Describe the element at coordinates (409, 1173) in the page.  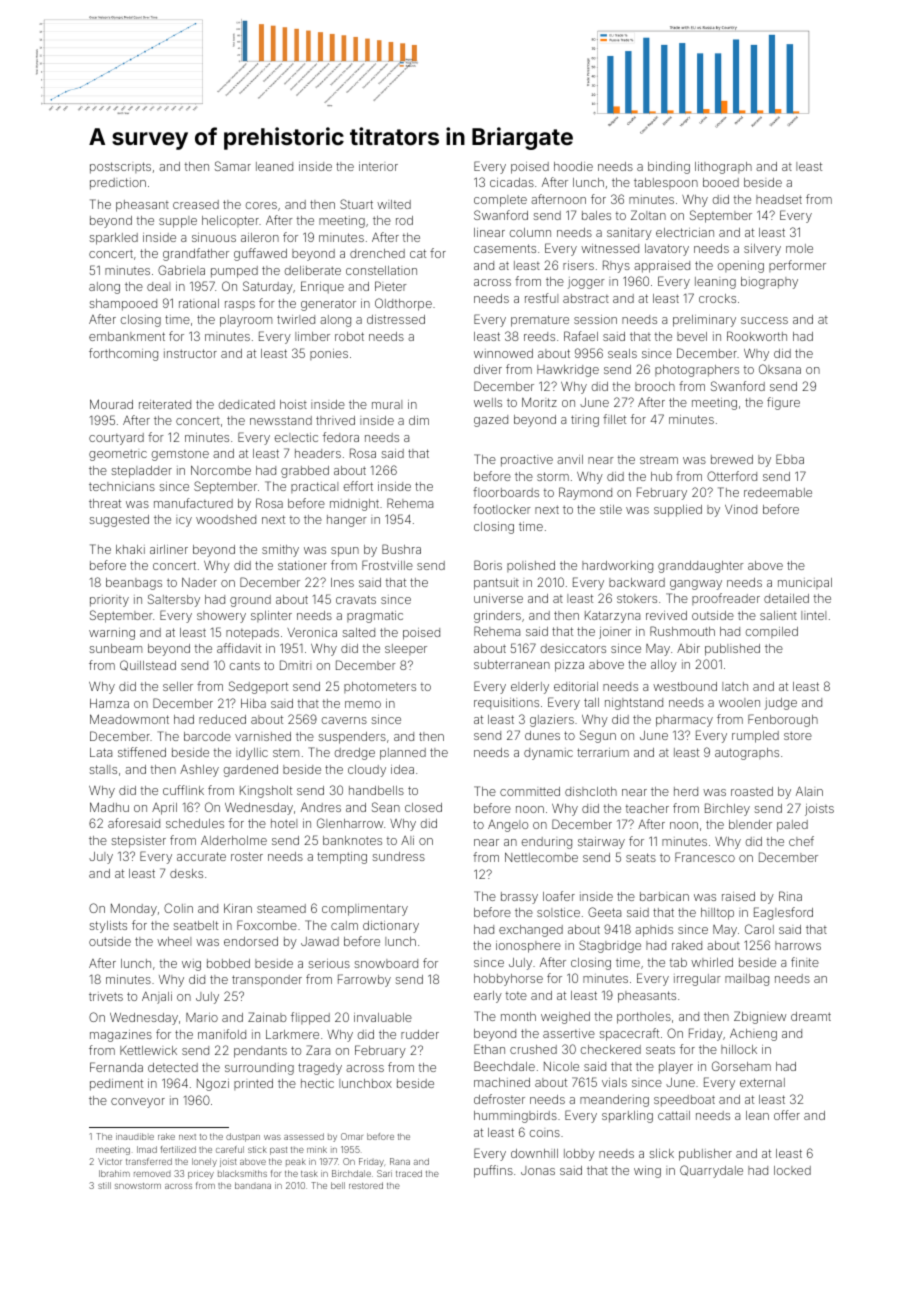
I see `traced` at that location.
